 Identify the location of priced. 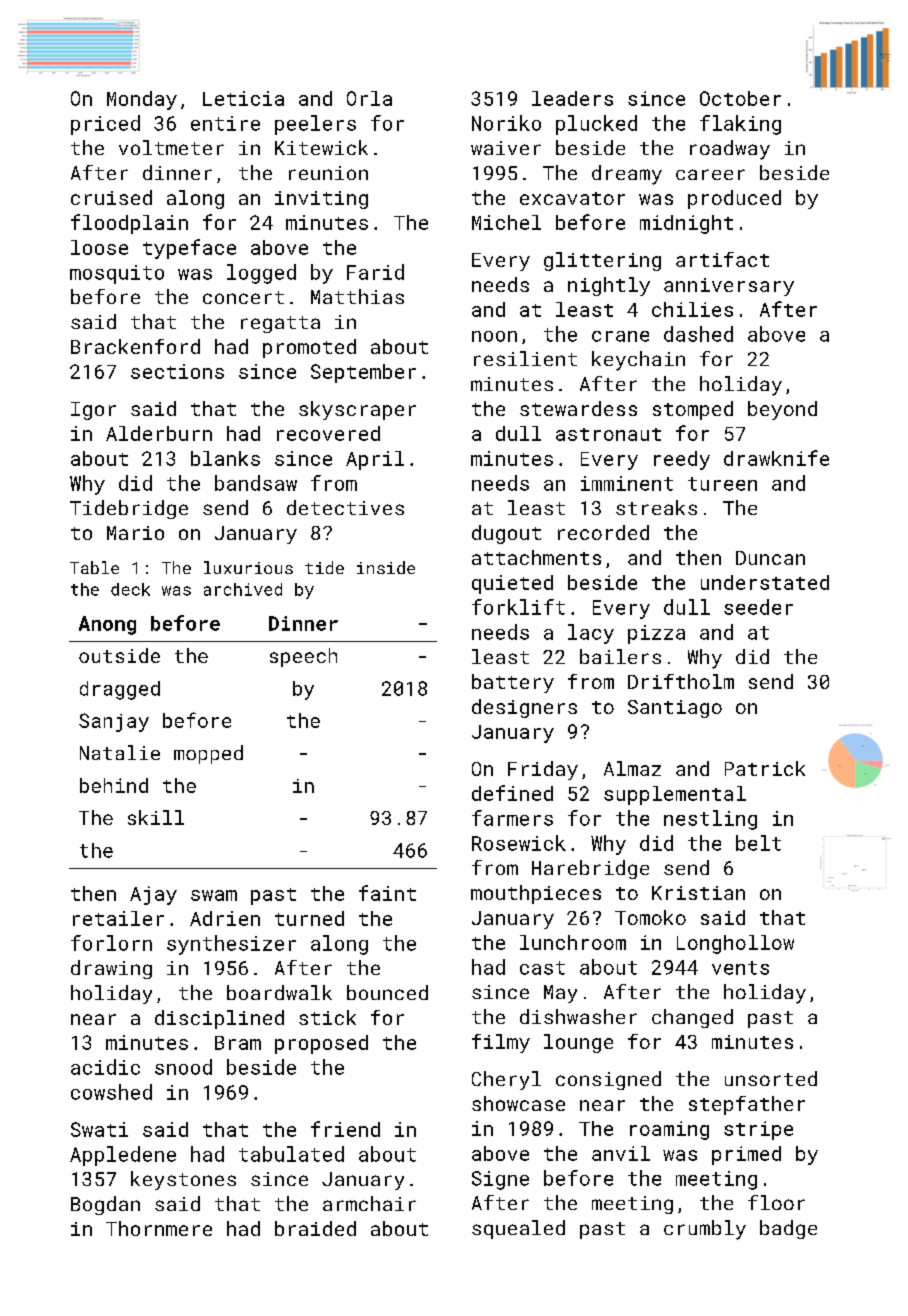
(105, 125).
